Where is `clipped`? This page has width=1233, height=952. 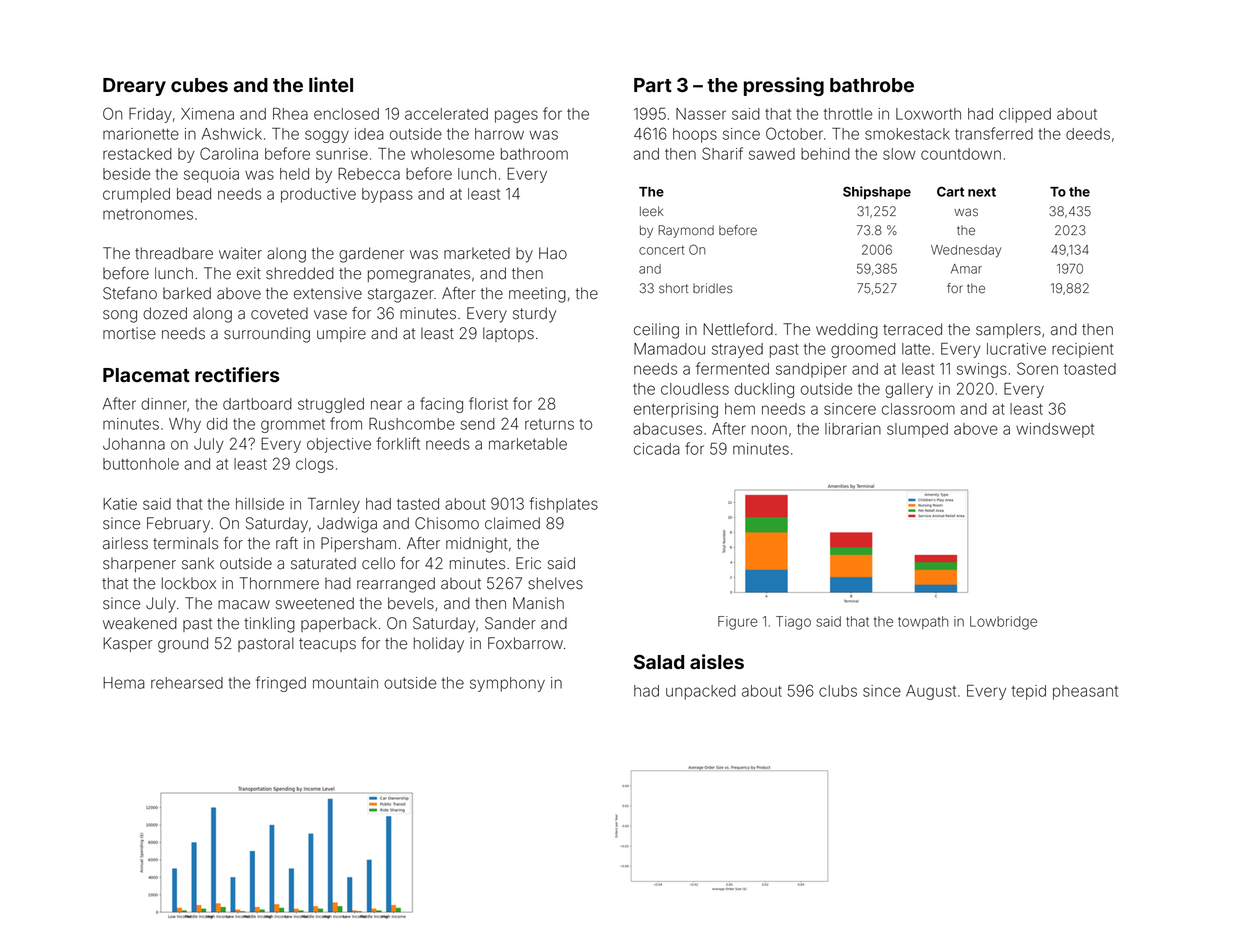
clipped is located at coordinates (1025, 115).
